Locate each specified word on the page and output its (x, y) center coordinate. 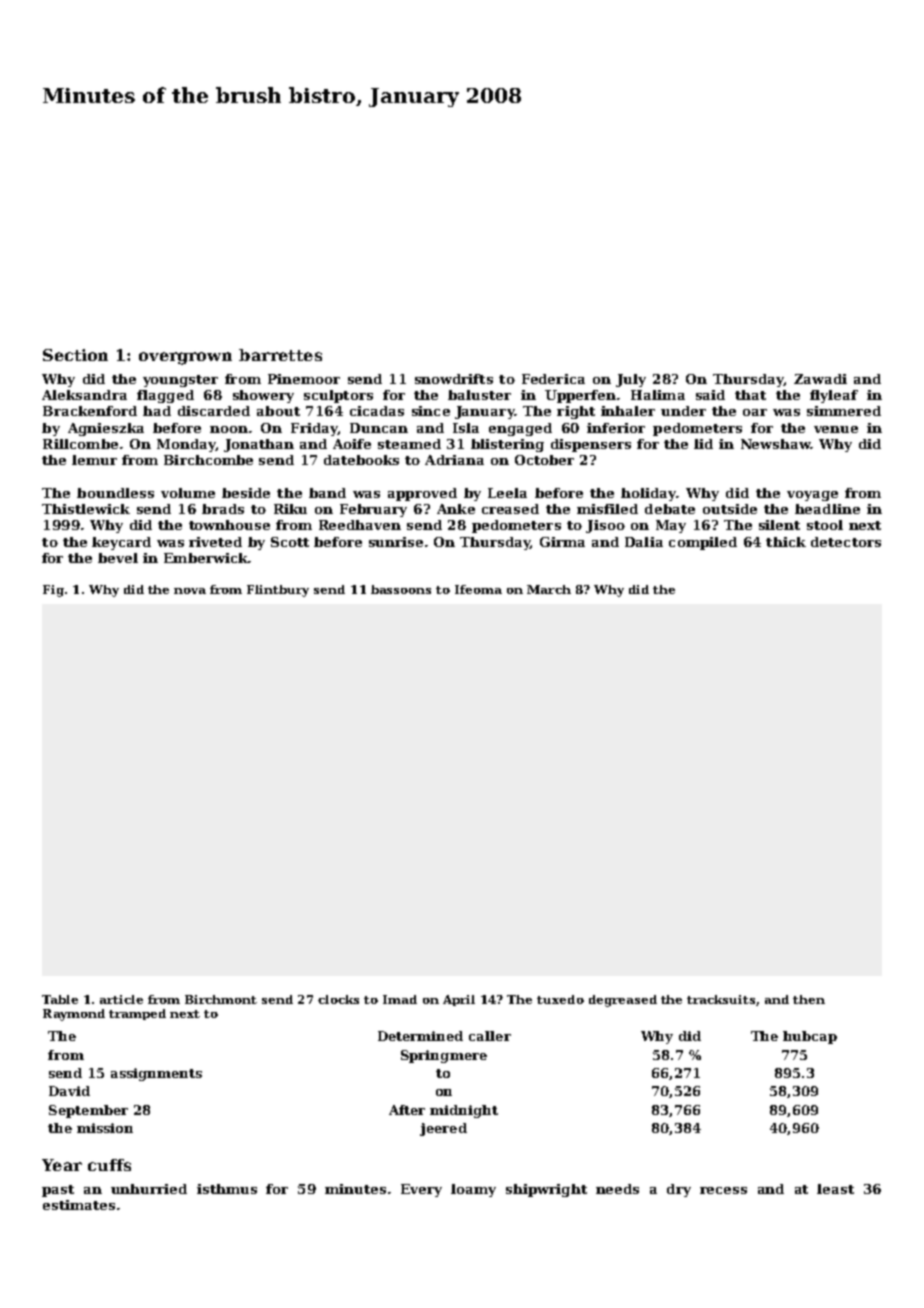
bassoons (401, 589)
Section (75, 355)
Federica (553, 379)
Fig (53, 591)
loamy (473, 1190)
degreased (623, 1001)
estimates (79, 1205)
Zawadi (820, 379)
